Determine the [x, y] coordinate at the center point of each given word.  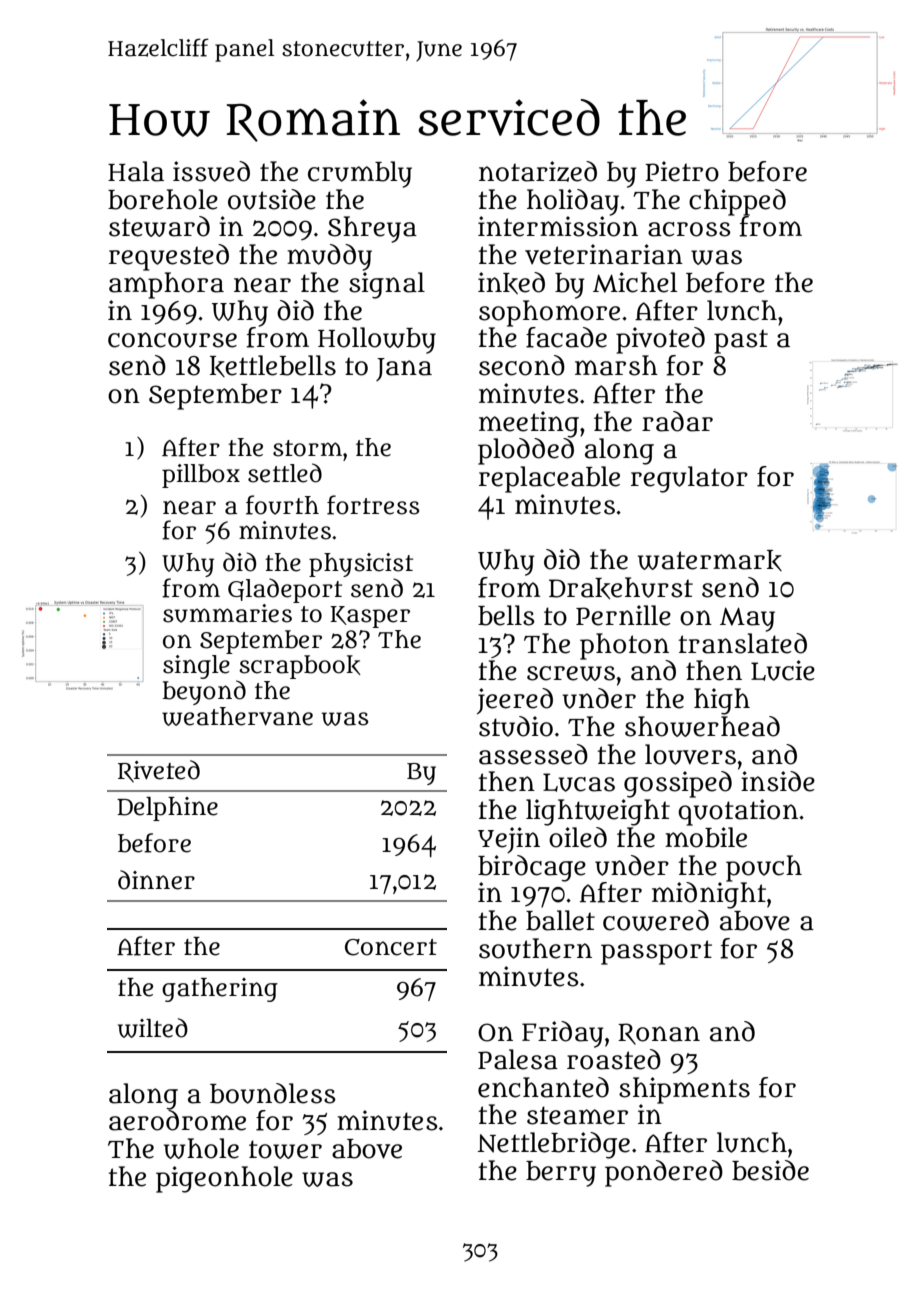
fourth [282, 505]
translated [742, 643]
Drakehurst [621, 588]
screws [571, 673]
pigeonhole [224, 1179]
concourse [172, 340]
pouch [764, 868]
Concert [391, 947]
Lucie [783, 670]
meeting [529, 424]
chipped [737, 202]
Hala [136, 171]
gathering [220, 990]
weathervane [237, 716]
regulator [689, 479]
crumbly [360, 174]
